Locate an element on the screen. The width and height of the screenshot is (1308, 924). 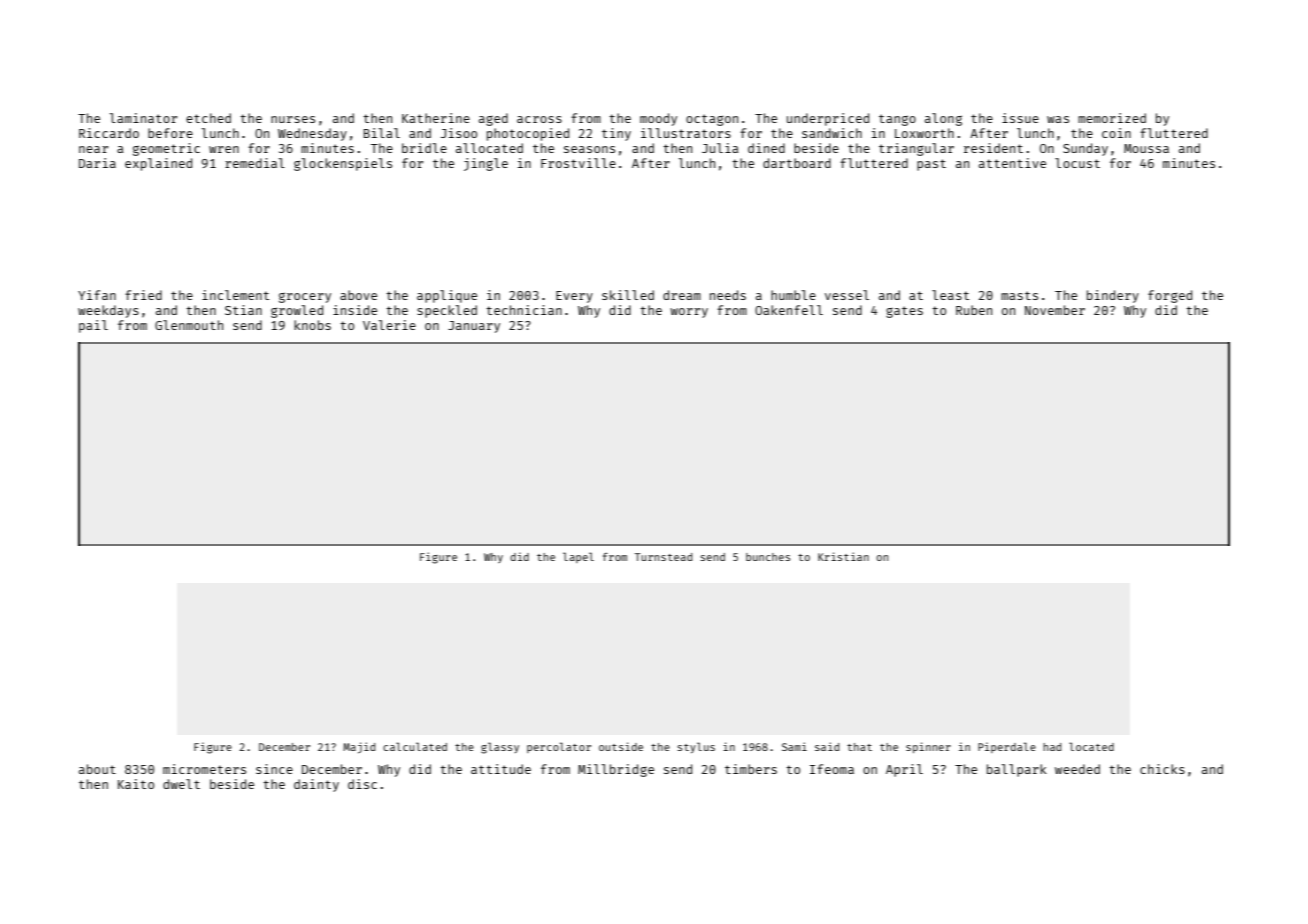
dwelt is located at coordinates (181, 784).
